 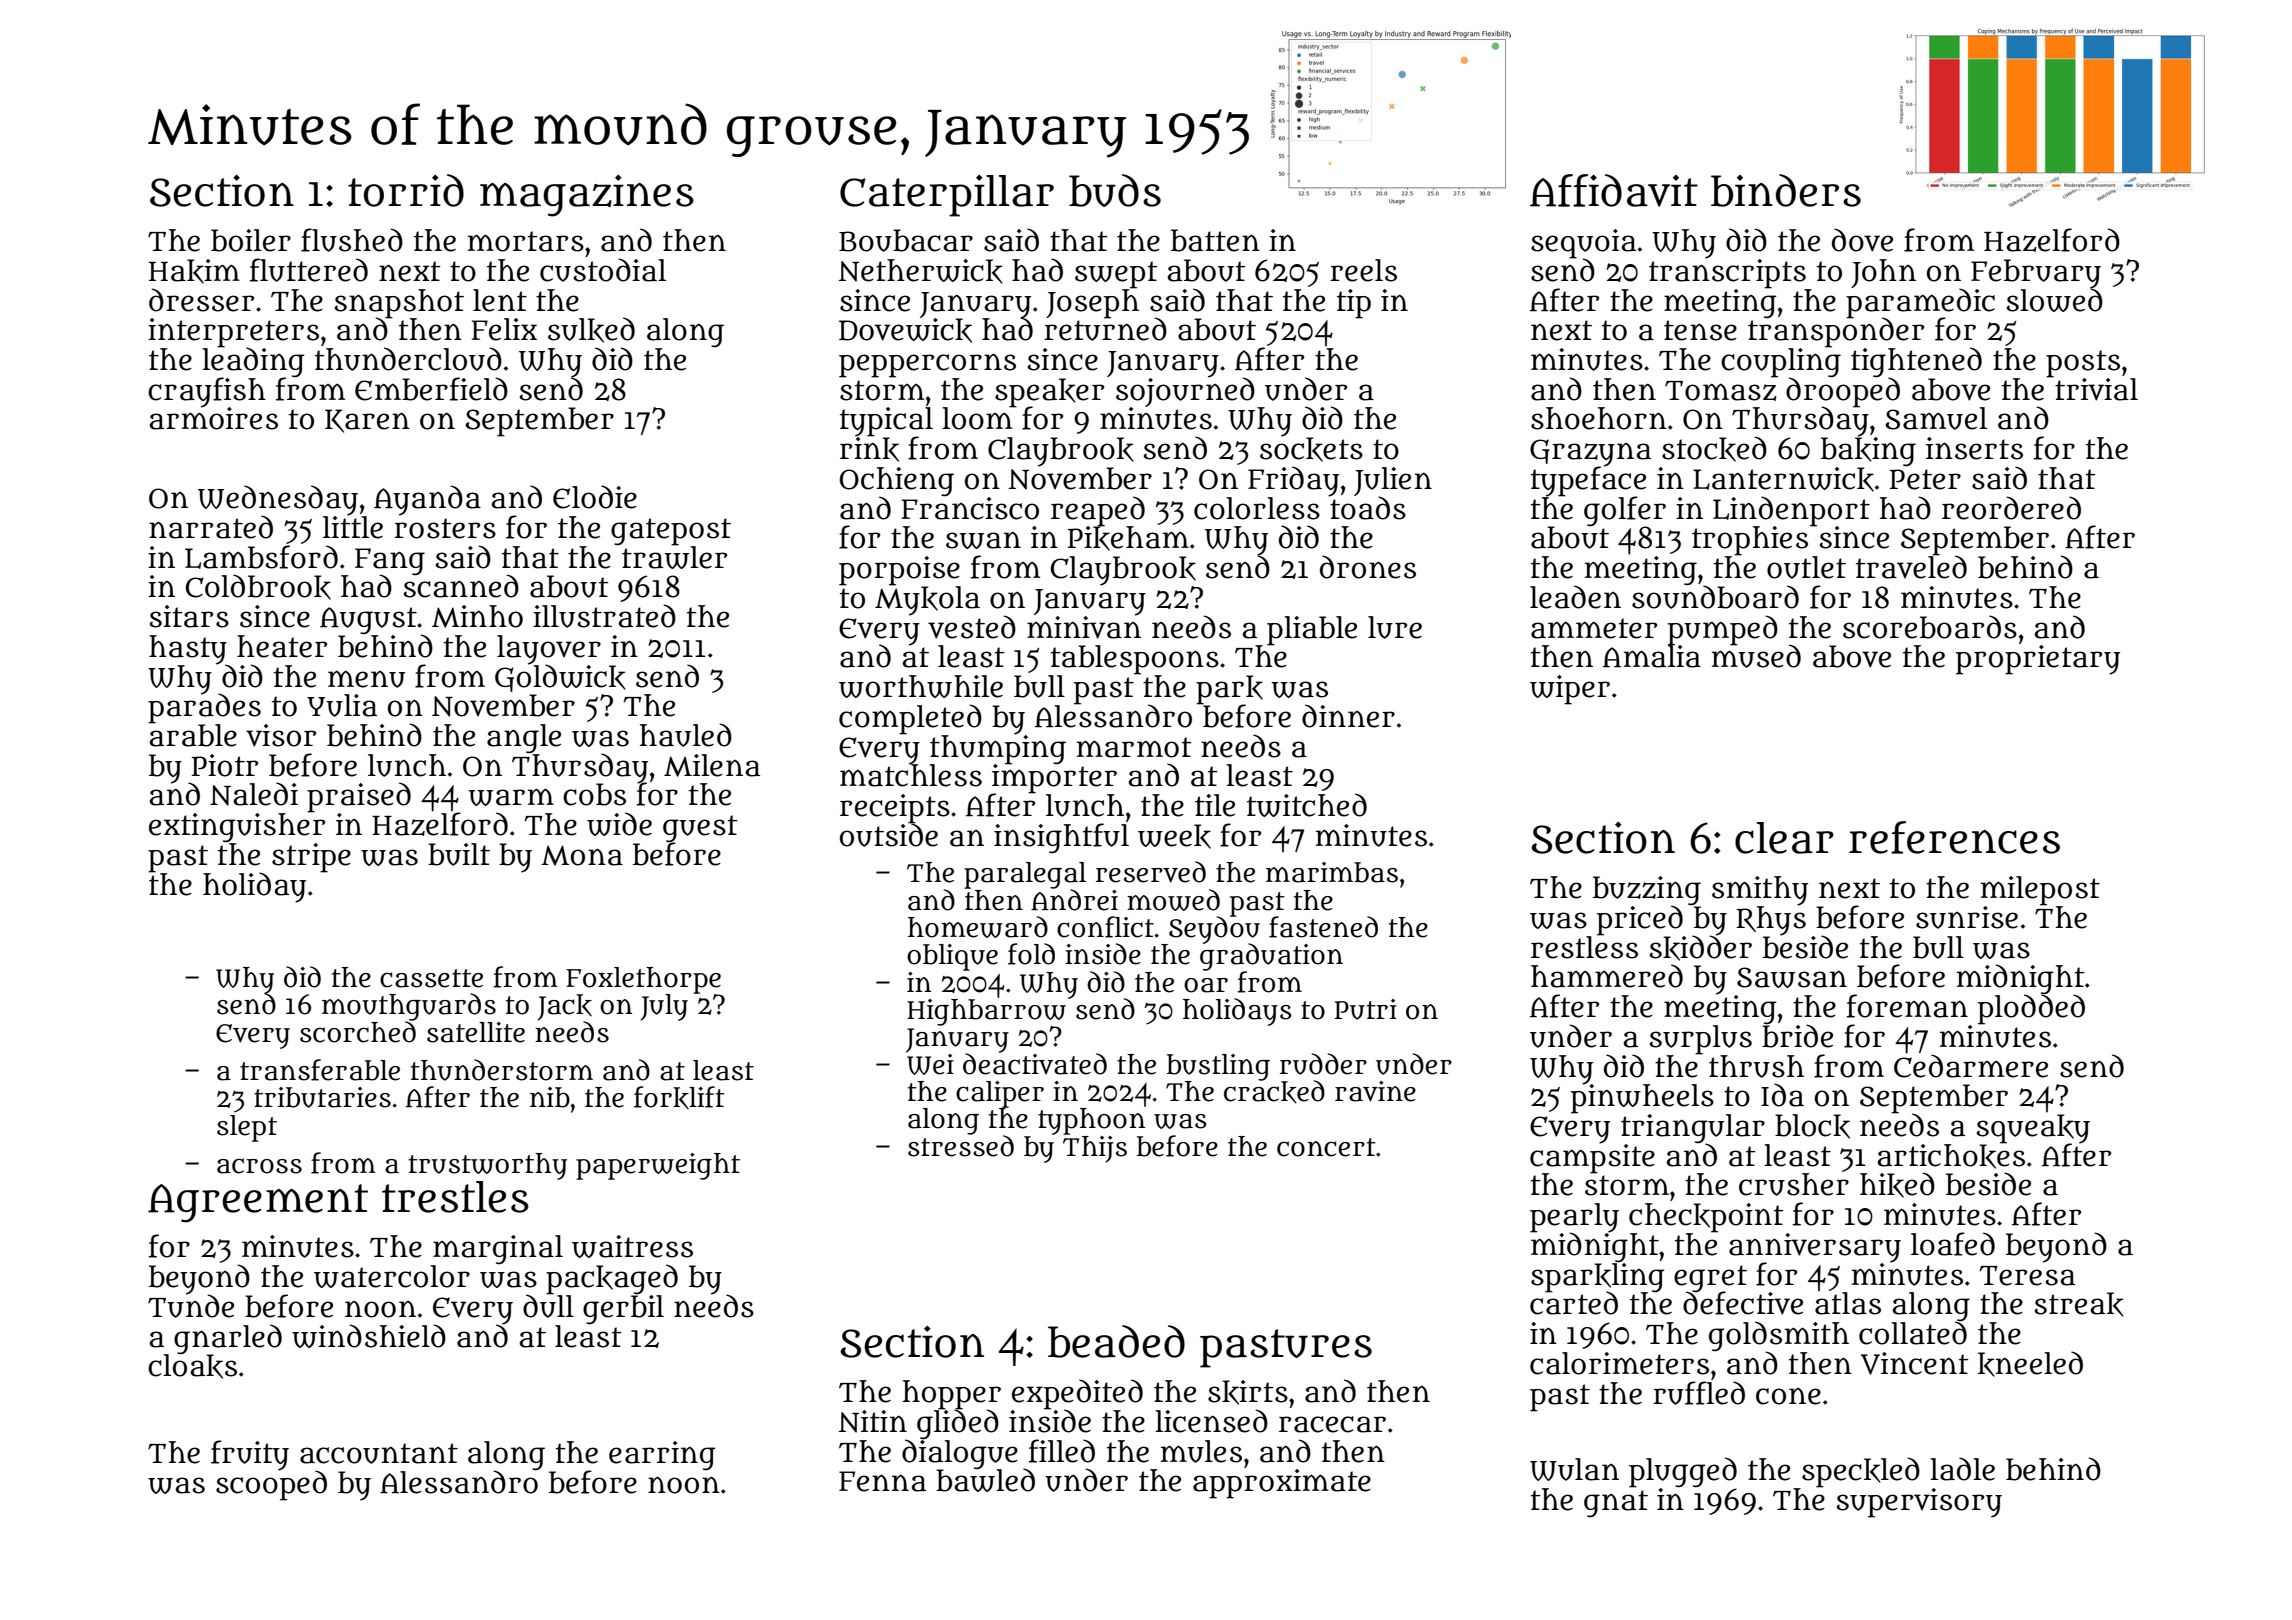 What do you see at coordinates (358, 1032) in the screenshot?
I see `scorched` at bounding box center [358, 1032].
